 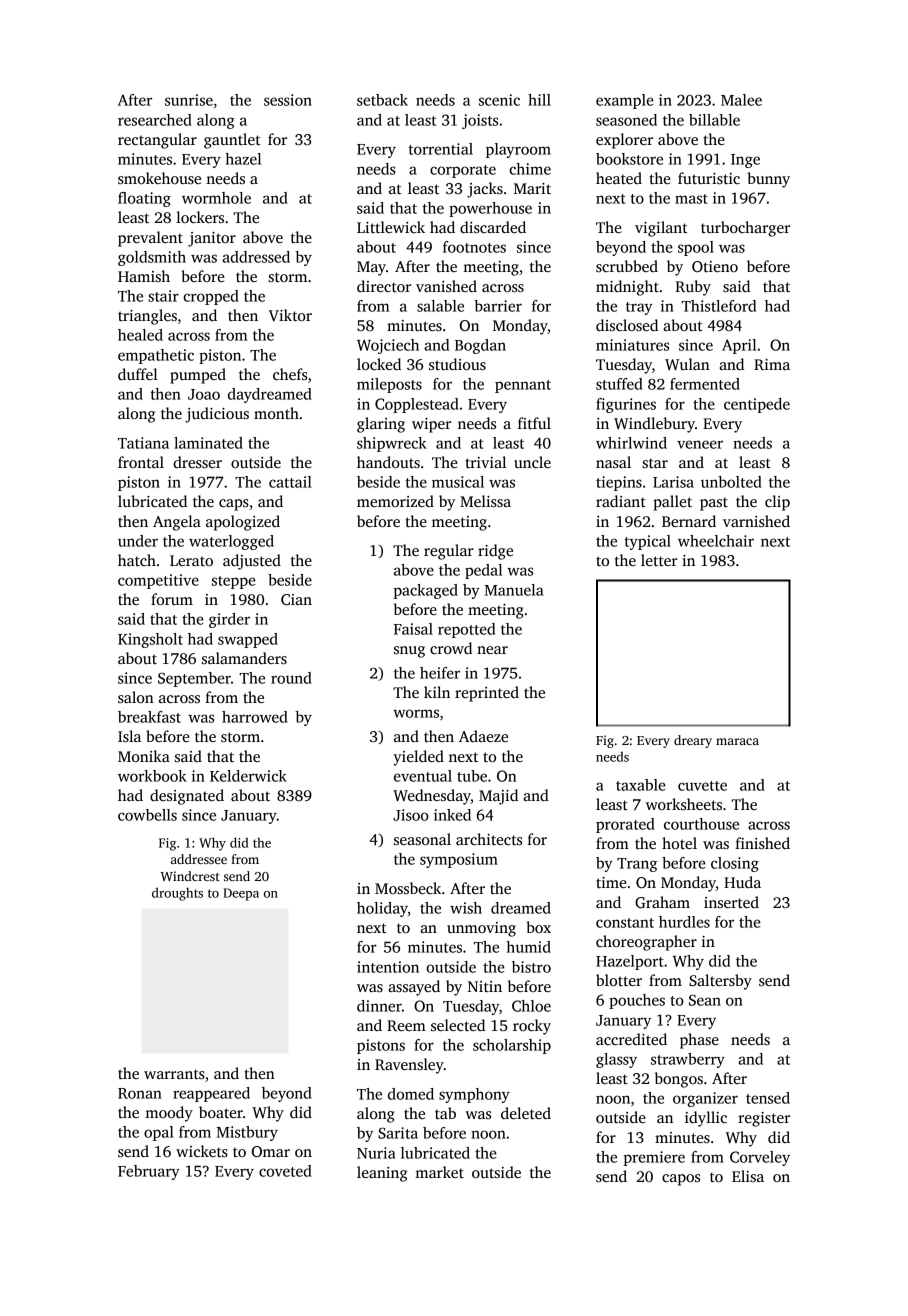 I want to click on powerhouse, so click(x=490, y=209).
